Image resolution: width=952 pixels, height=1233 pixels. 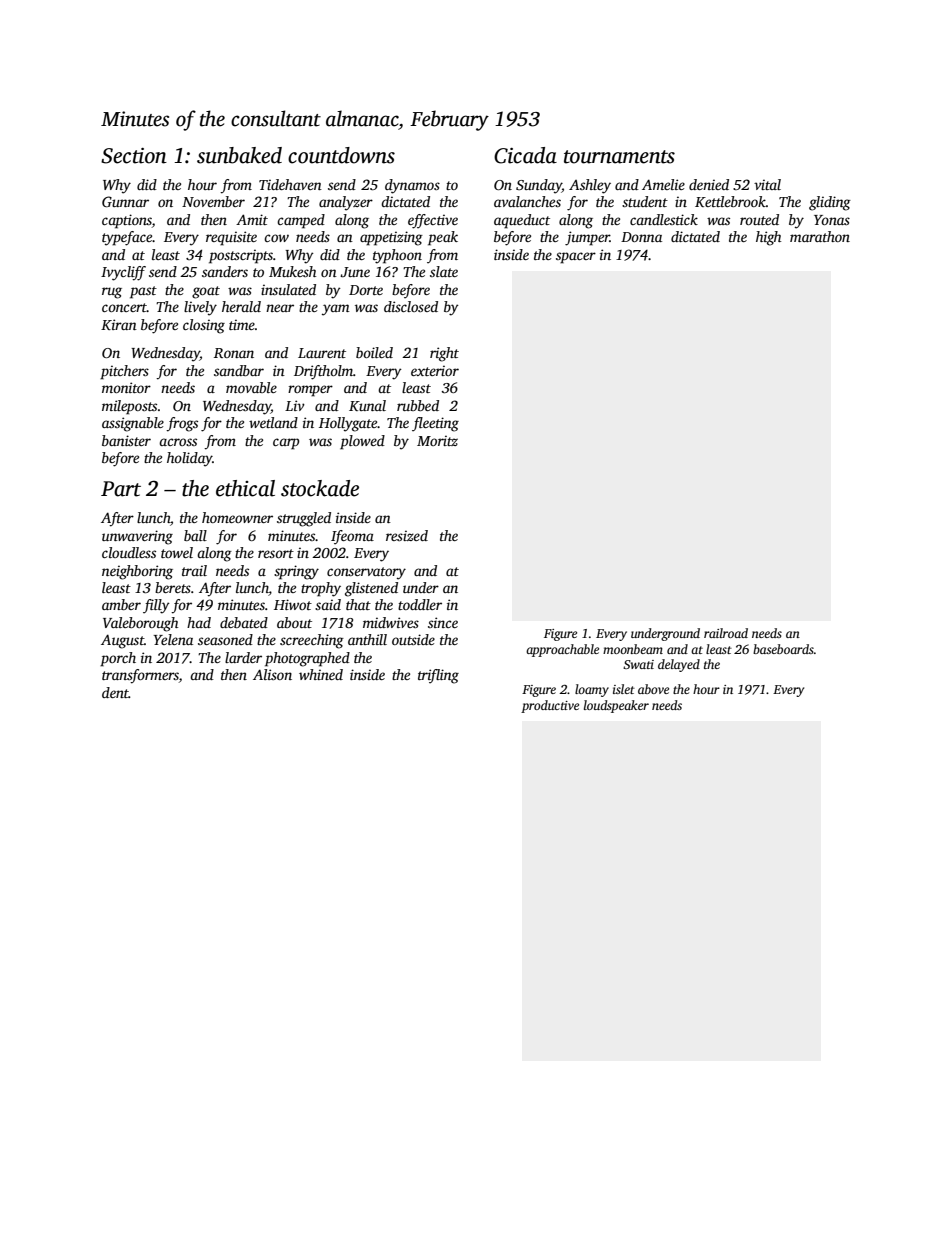 I want to click on sunbaked, so click(x=239, y=155).
